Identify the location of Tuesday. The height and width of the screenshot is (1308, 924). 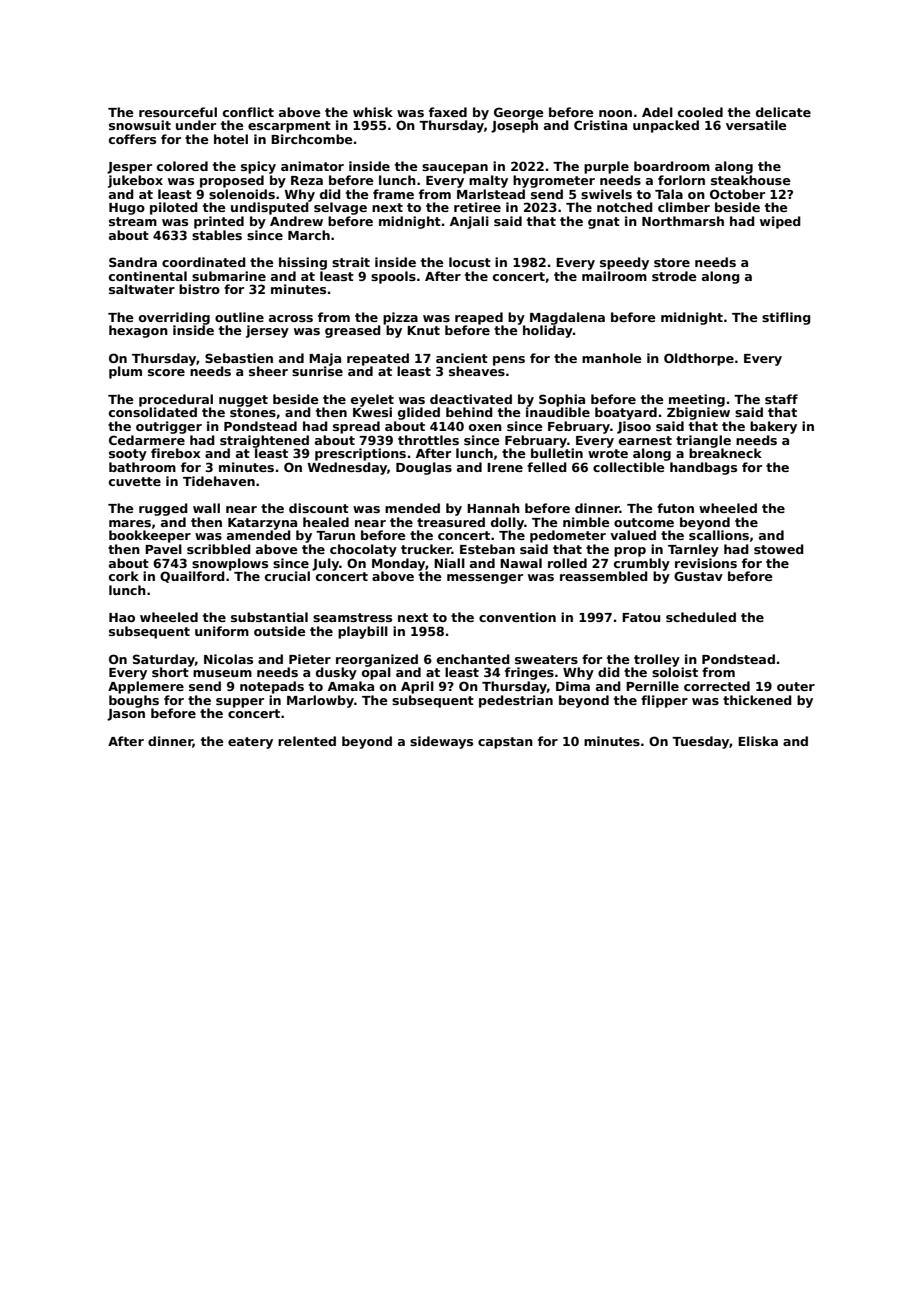
(700, 742).
